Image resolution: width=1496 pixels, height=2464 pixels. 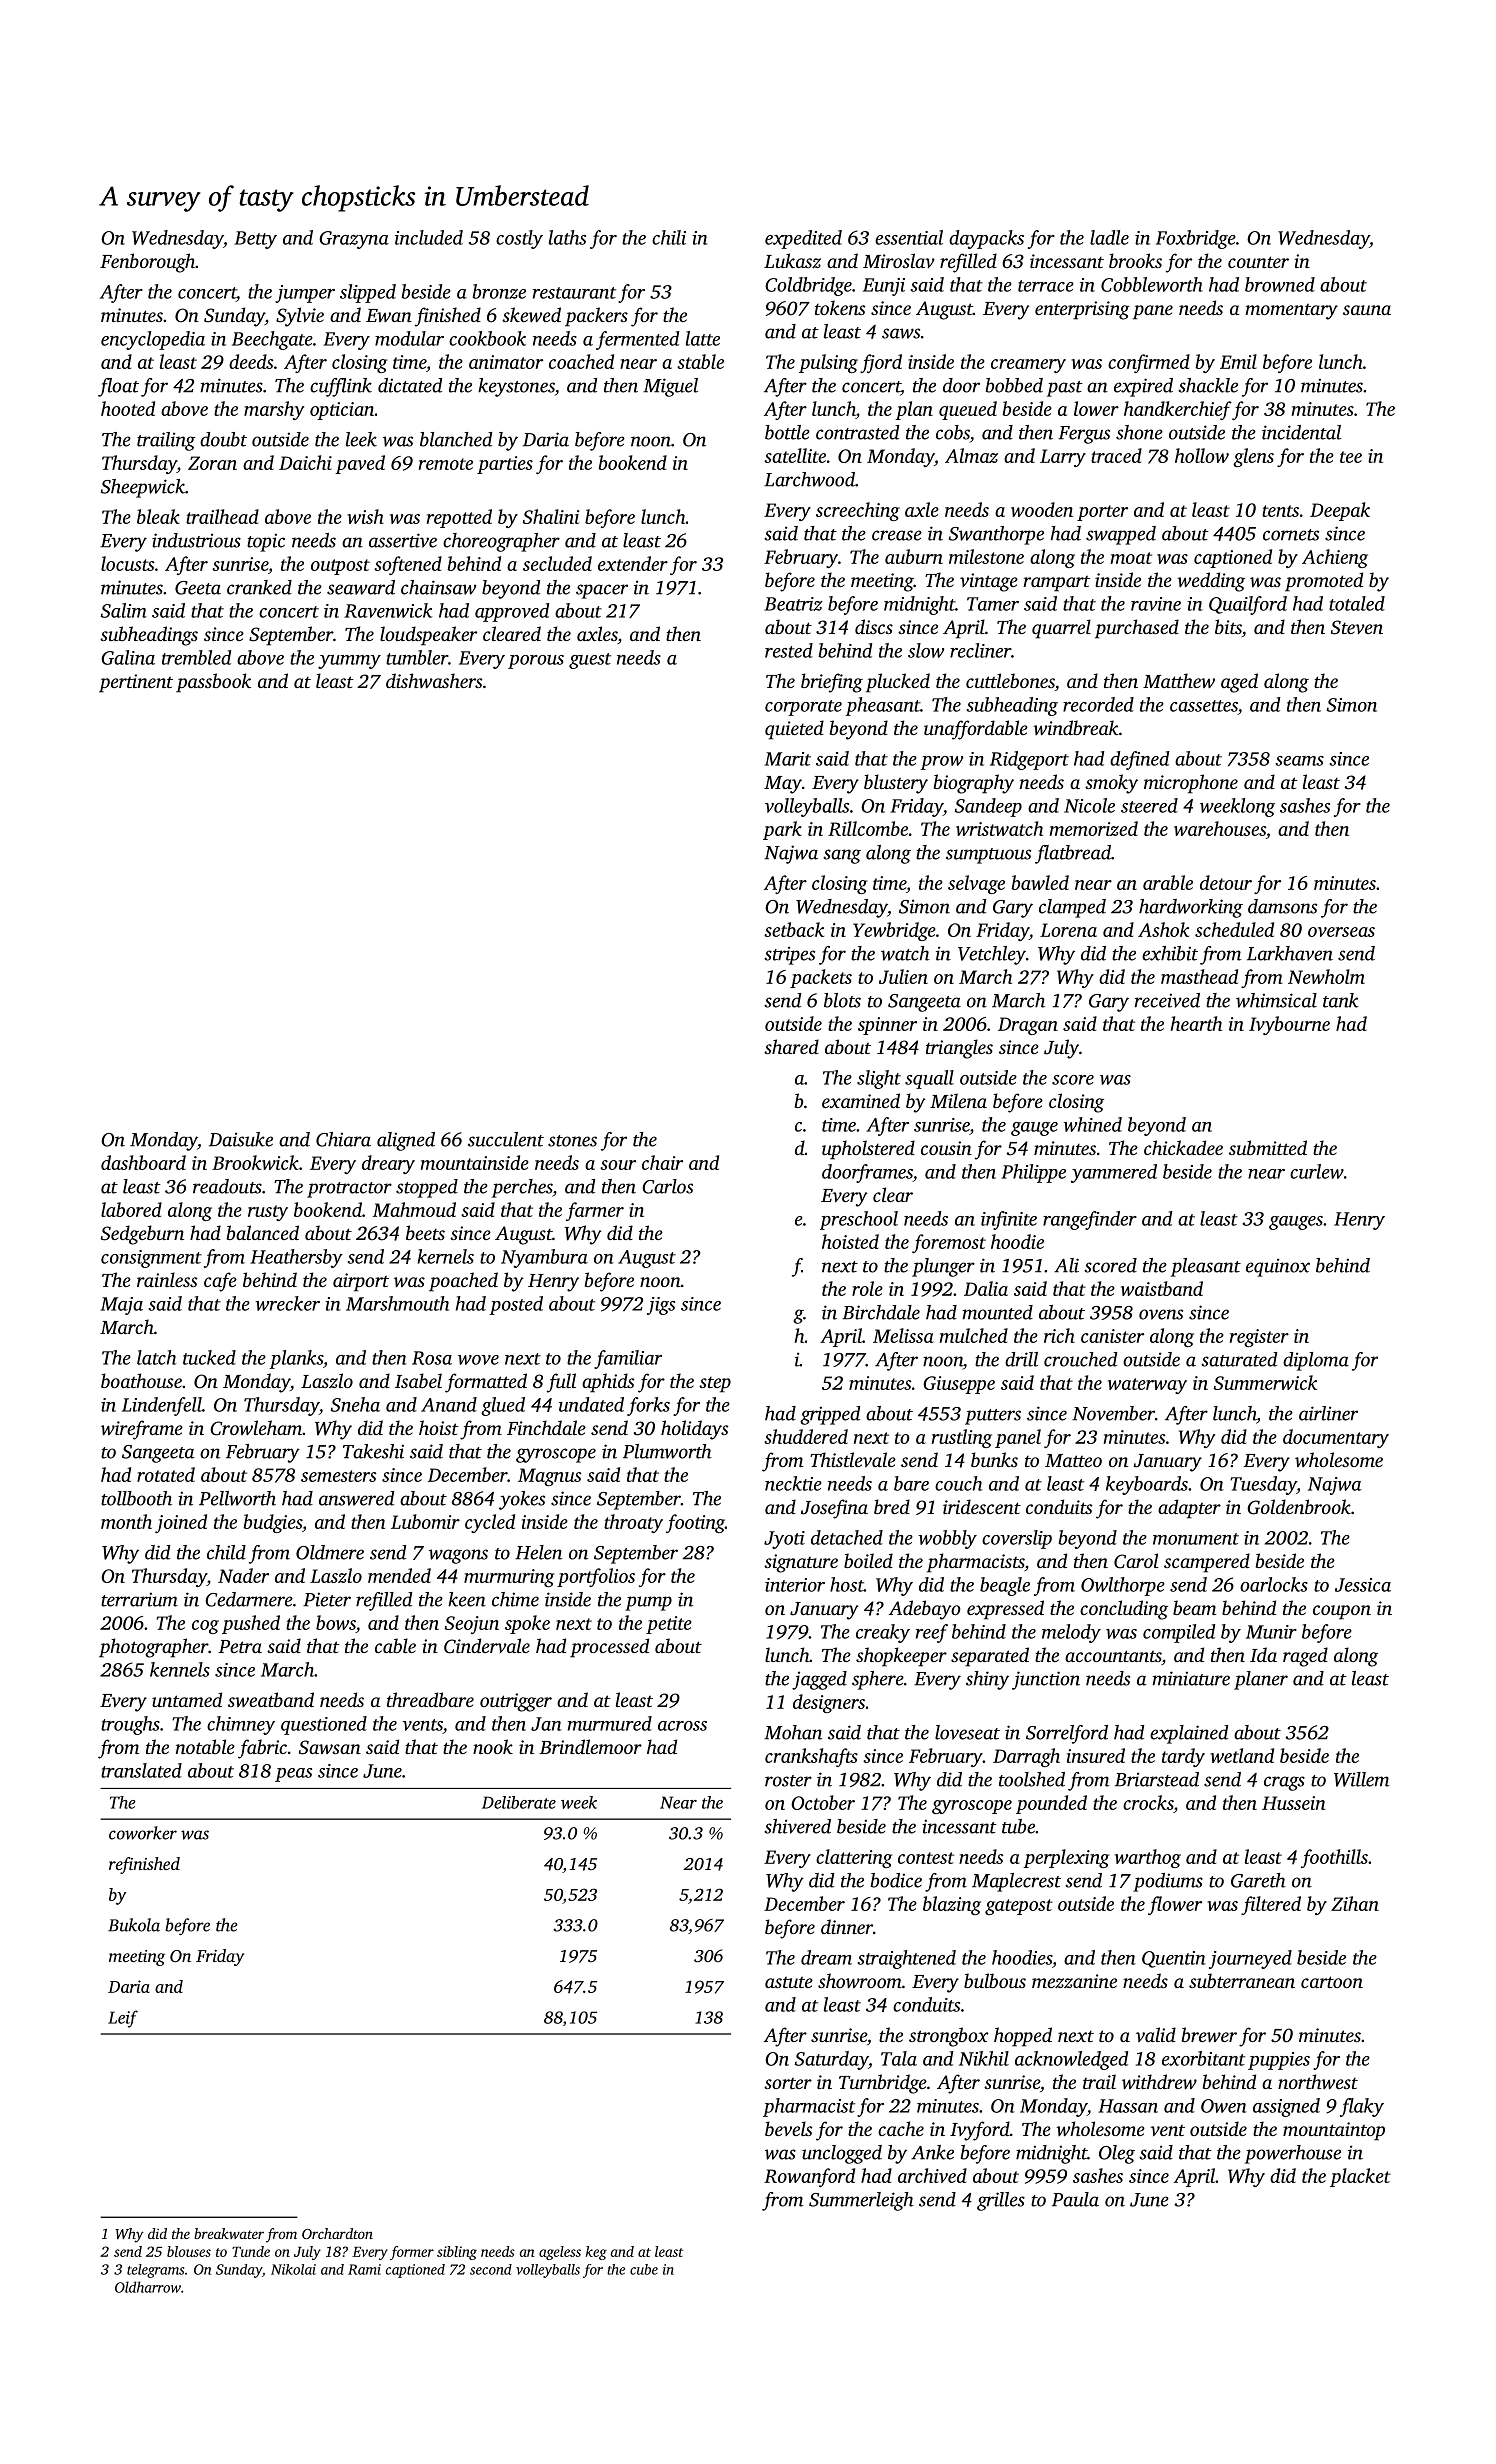 What do you see at coordinates (567, 237) in the screenshot?
I see `laths` at bounding box center [567, 237].
